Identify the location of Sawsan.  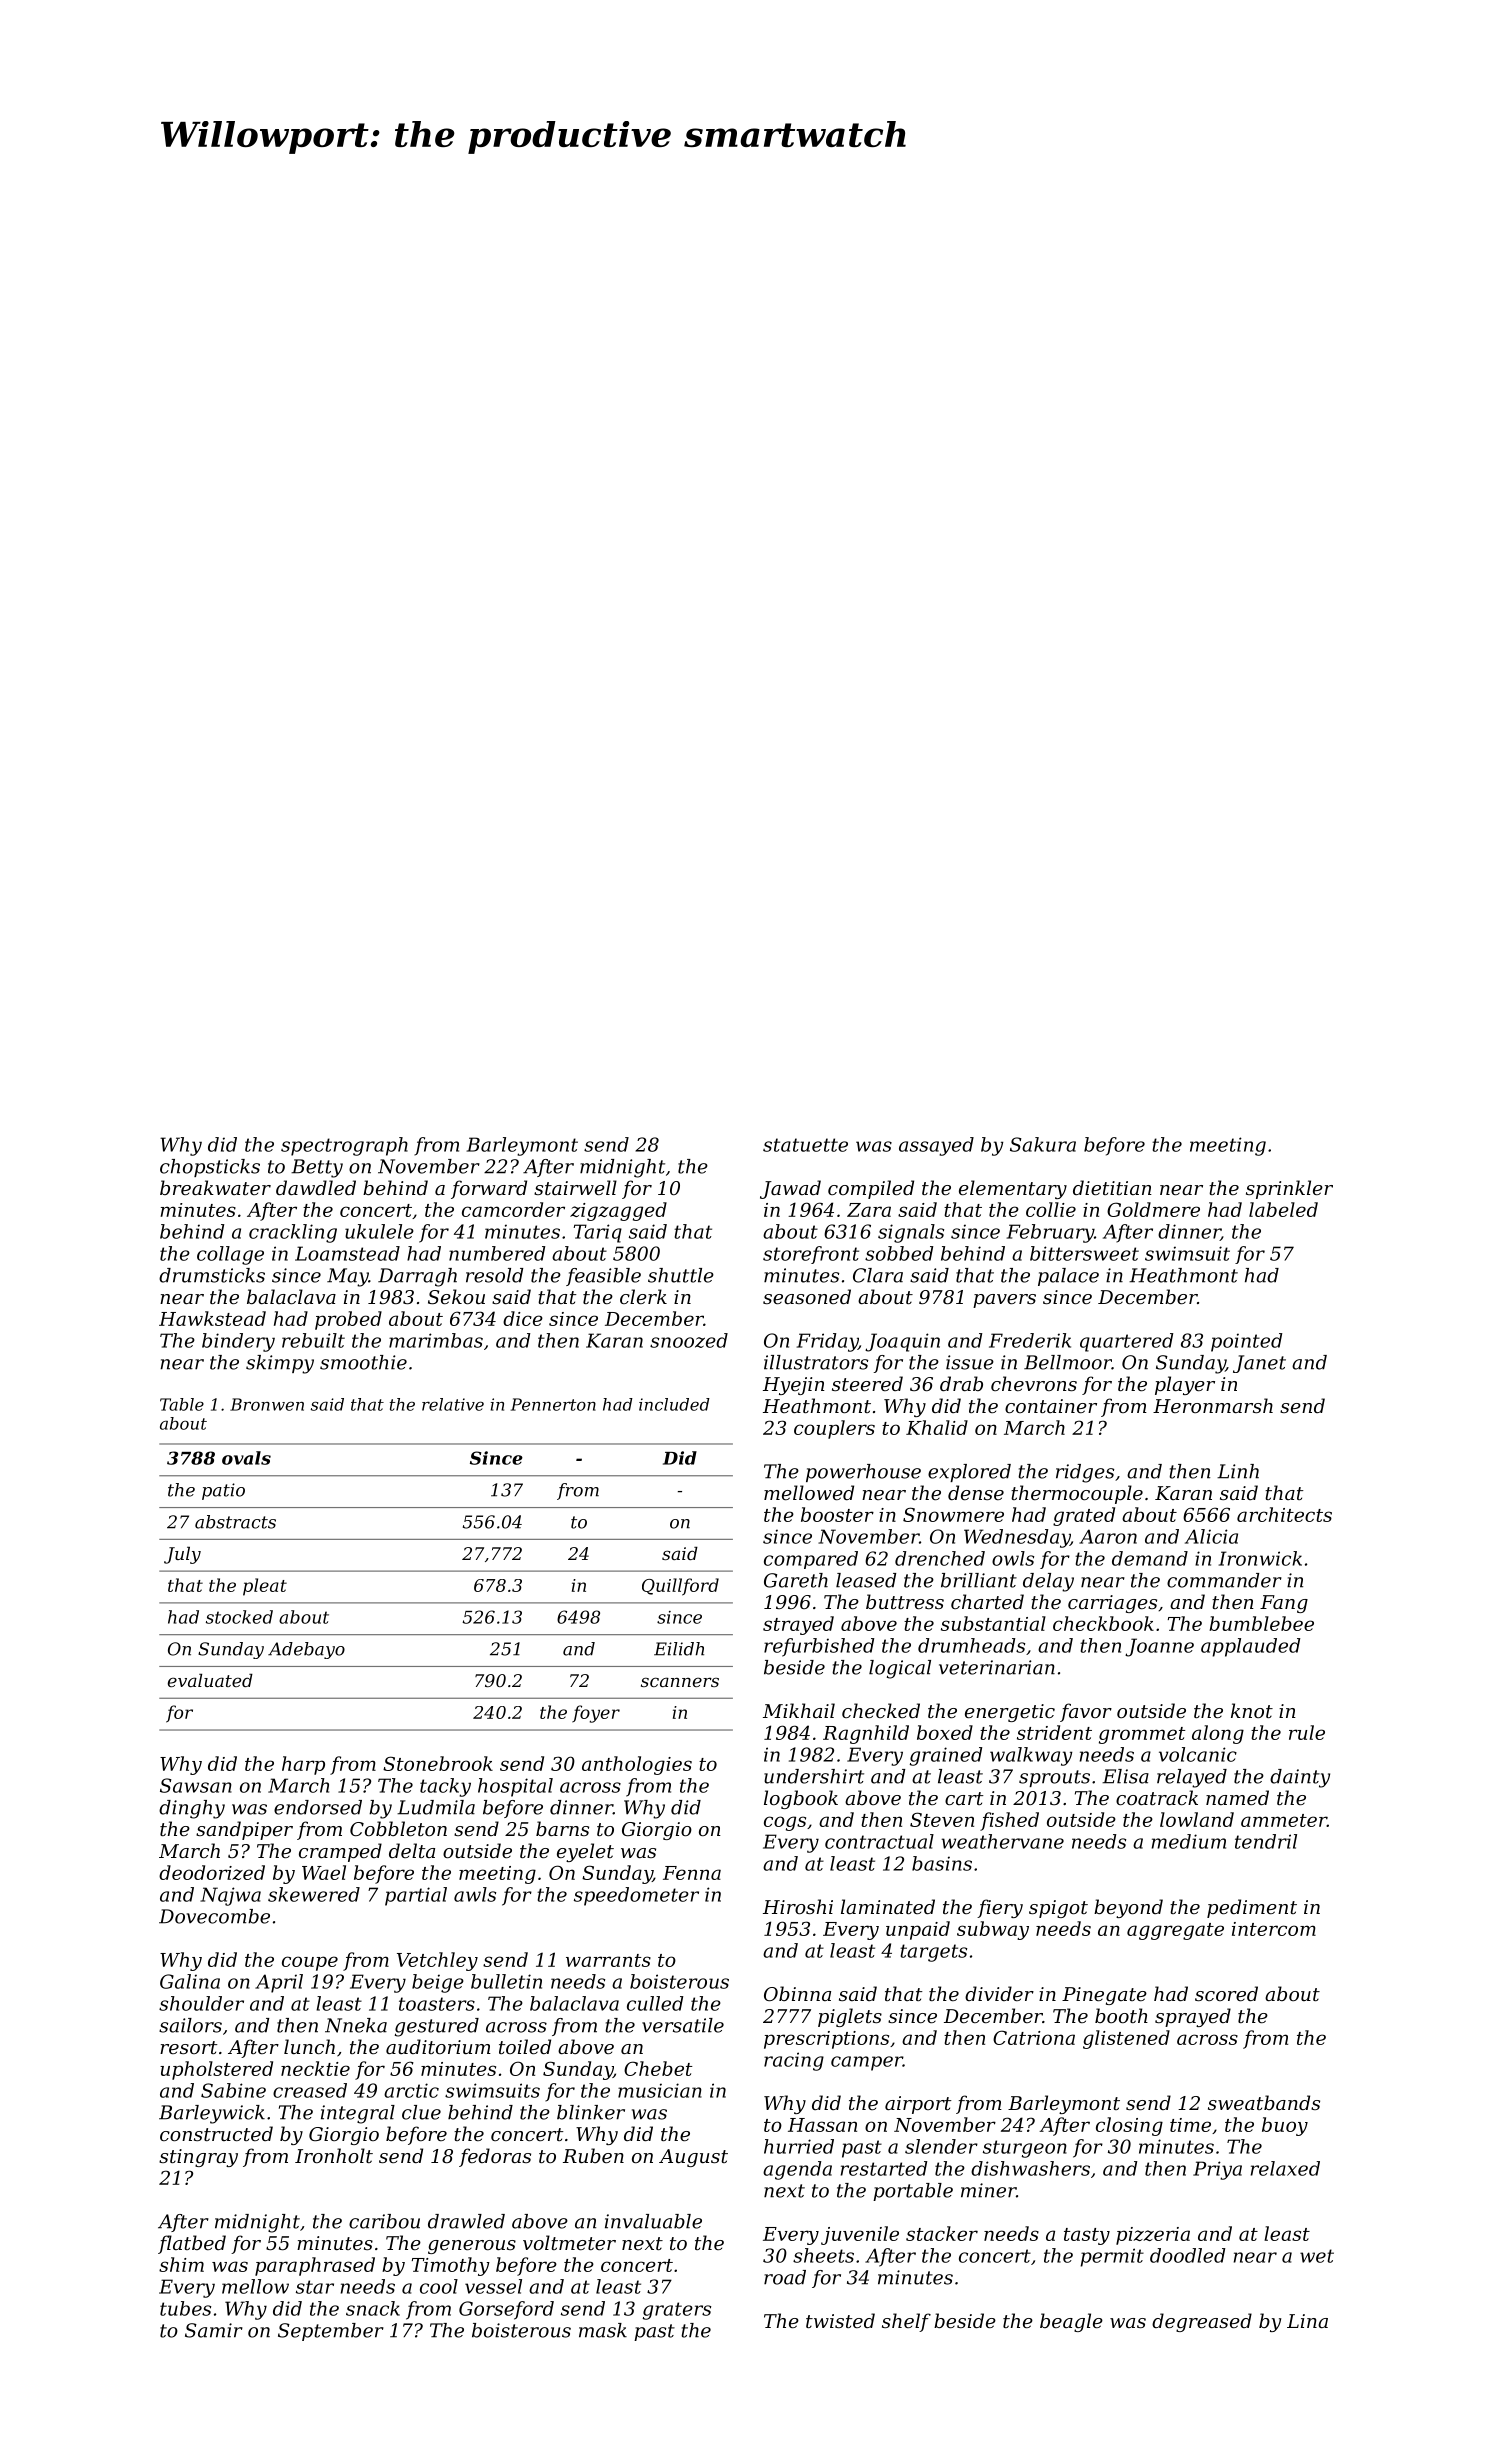
(196, 1785).
